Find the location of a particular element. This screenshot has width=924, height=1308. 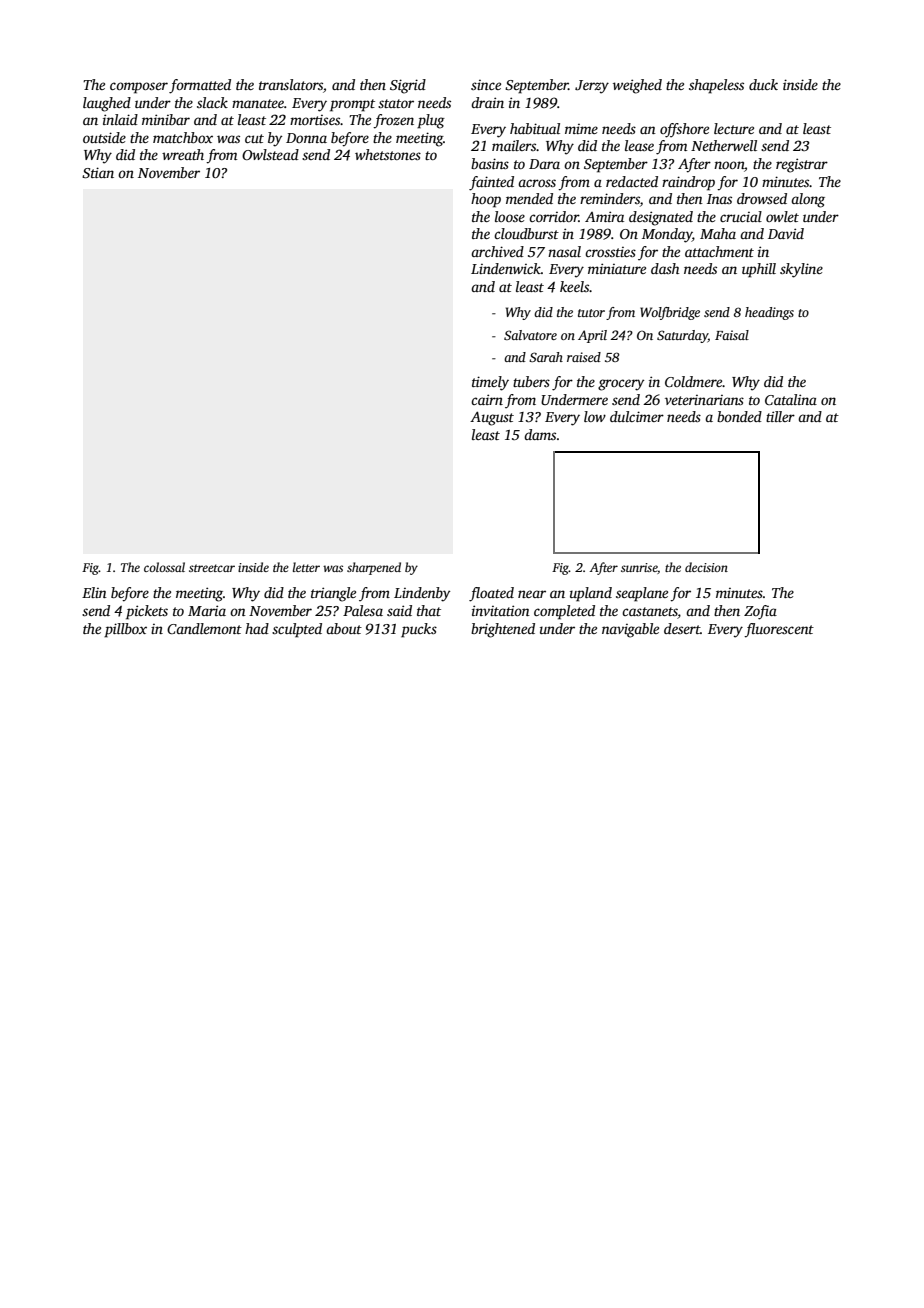

composer is located at coordinates (139, 88).
